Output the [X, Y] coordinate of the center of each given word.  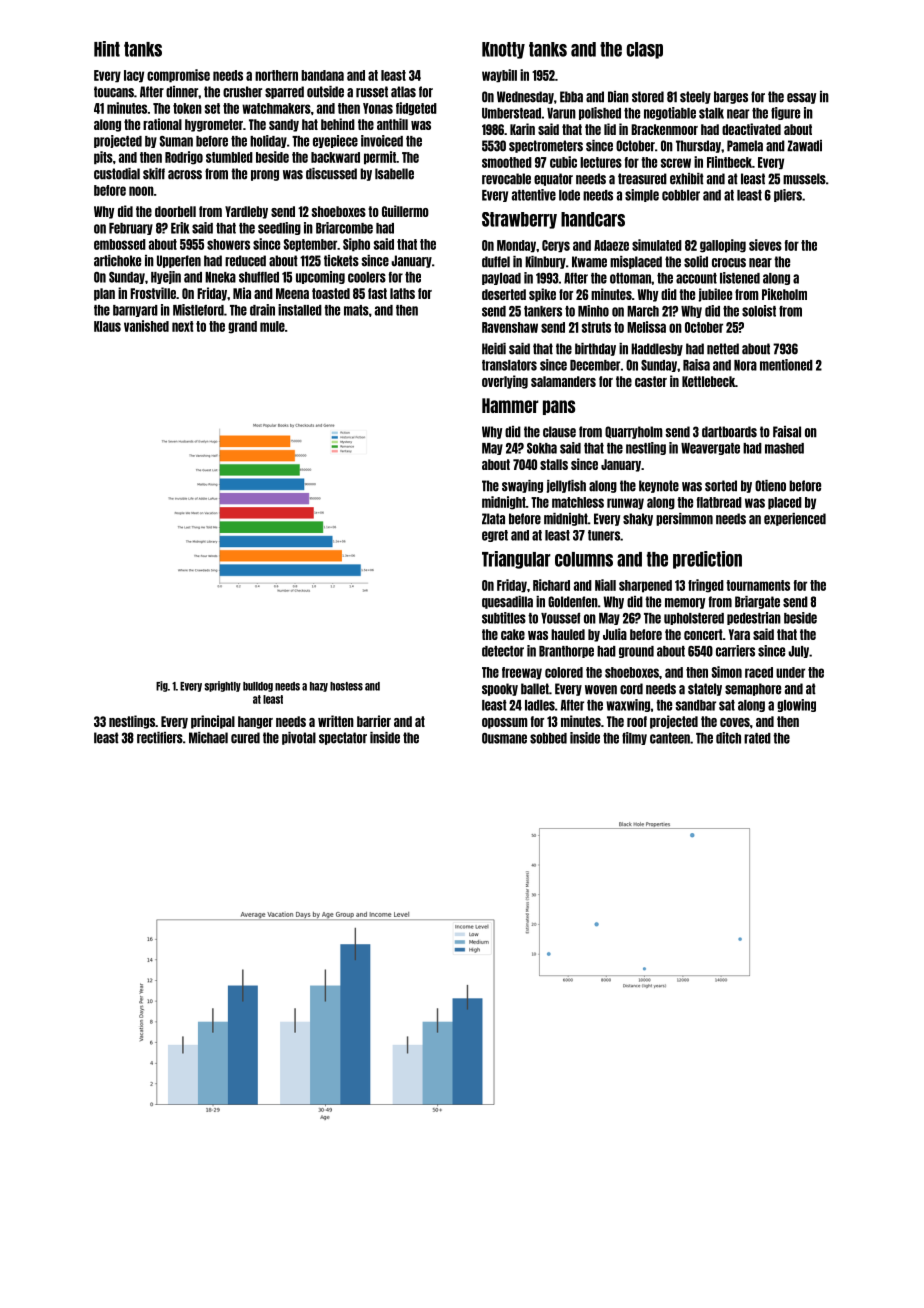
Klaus [107, 326]
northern [276, 75]
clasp [644, 50]
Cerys [556, 246]
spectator [343, 738]
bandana [322, 75]
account [696, 278]
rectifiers [160, 738]
